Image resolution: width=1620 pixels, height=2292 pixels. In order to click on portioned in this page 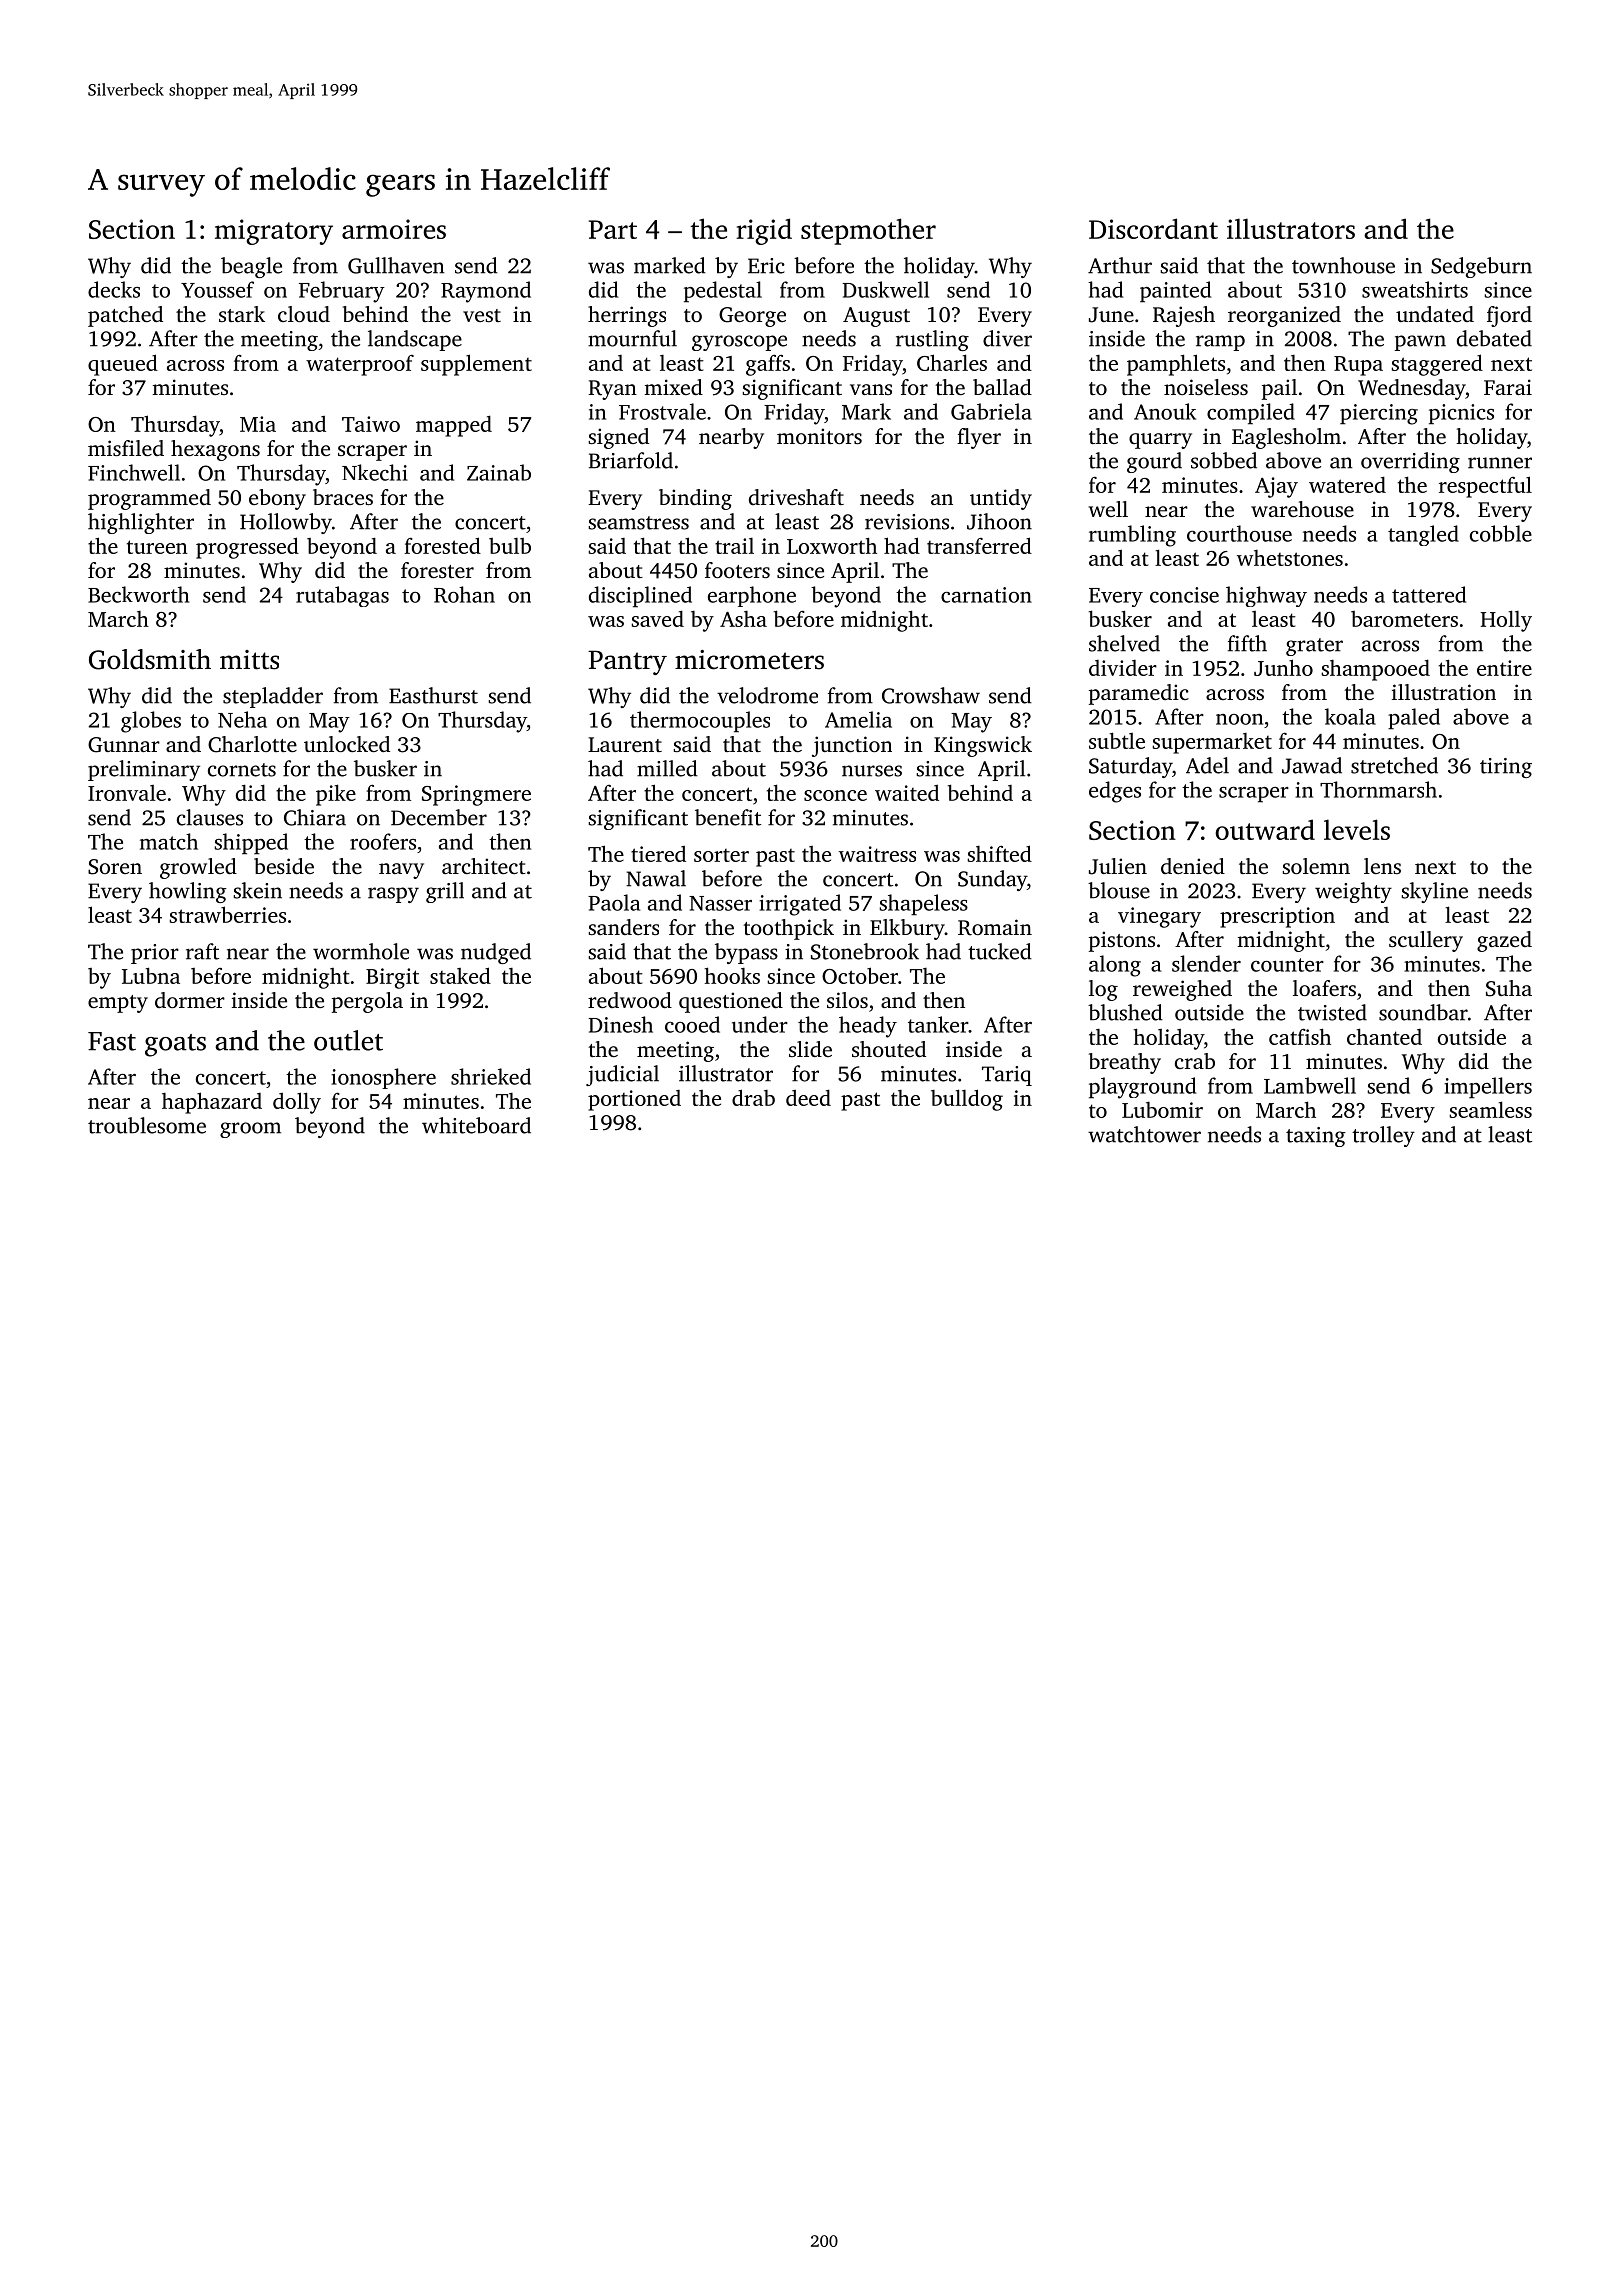, I will do `click(634, 1100)`.
